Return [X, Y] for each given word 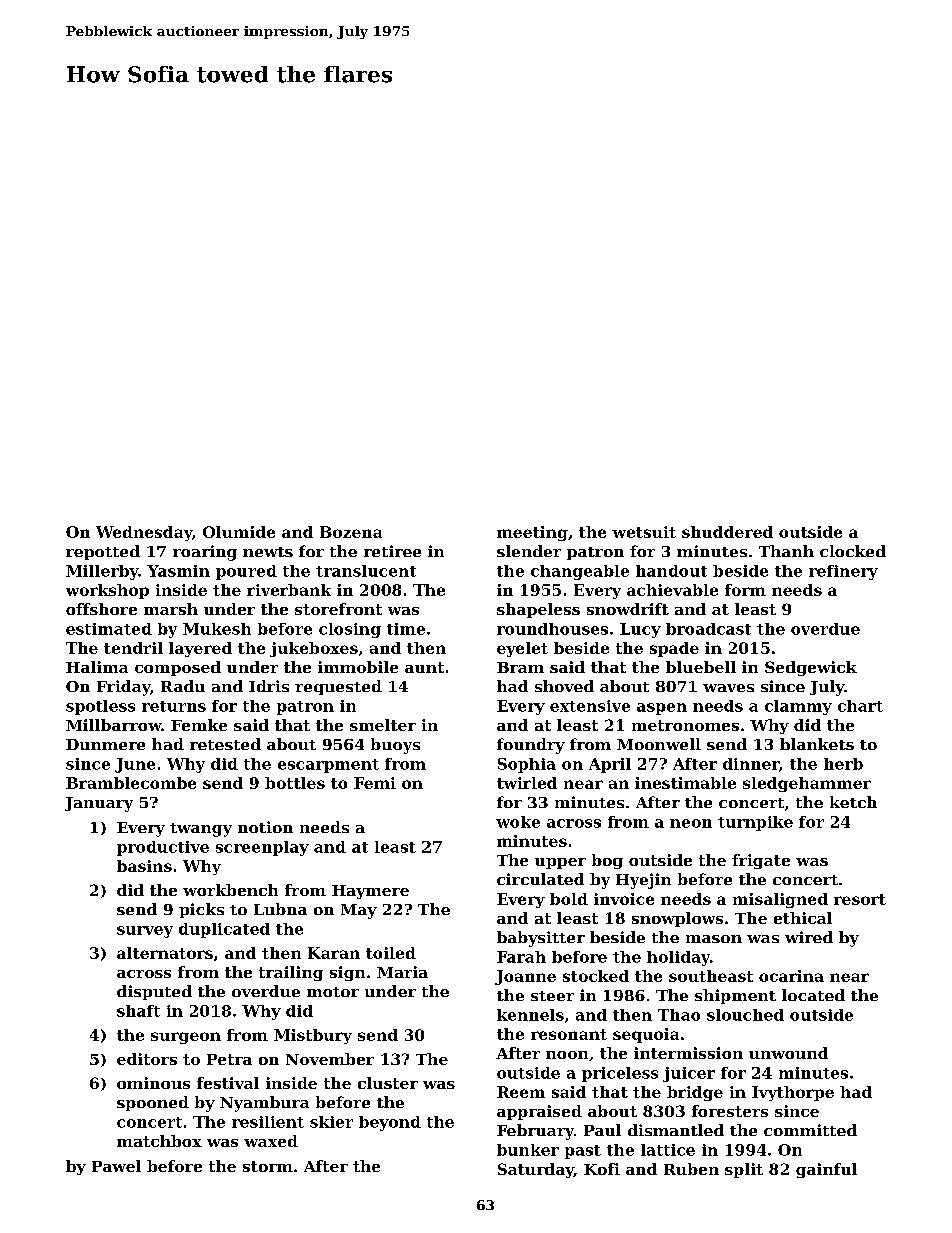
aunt [424, 667]
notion [265, 827]
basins [144, 866]
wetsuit [644, 532]
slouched [745, 1015]
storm [268, 1166]
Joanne [525, 977]
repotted [103, 552]
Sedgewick [811, 668]
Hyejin [643, 881]
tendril [133, 648]
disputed [154, 992]
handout [671, 571]
